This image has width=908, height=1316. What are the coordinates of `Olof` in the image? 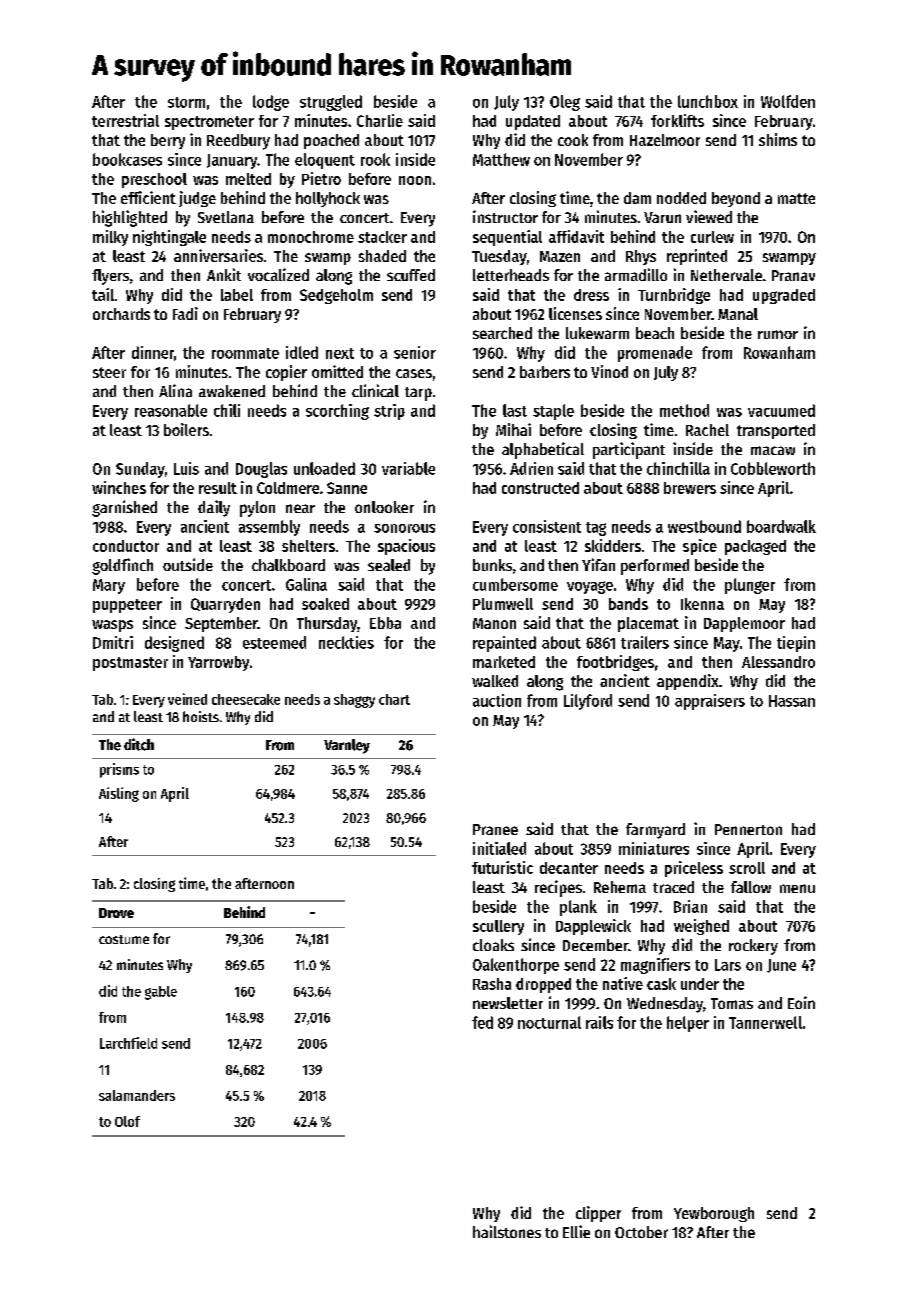 It's located at (127, 1121).
